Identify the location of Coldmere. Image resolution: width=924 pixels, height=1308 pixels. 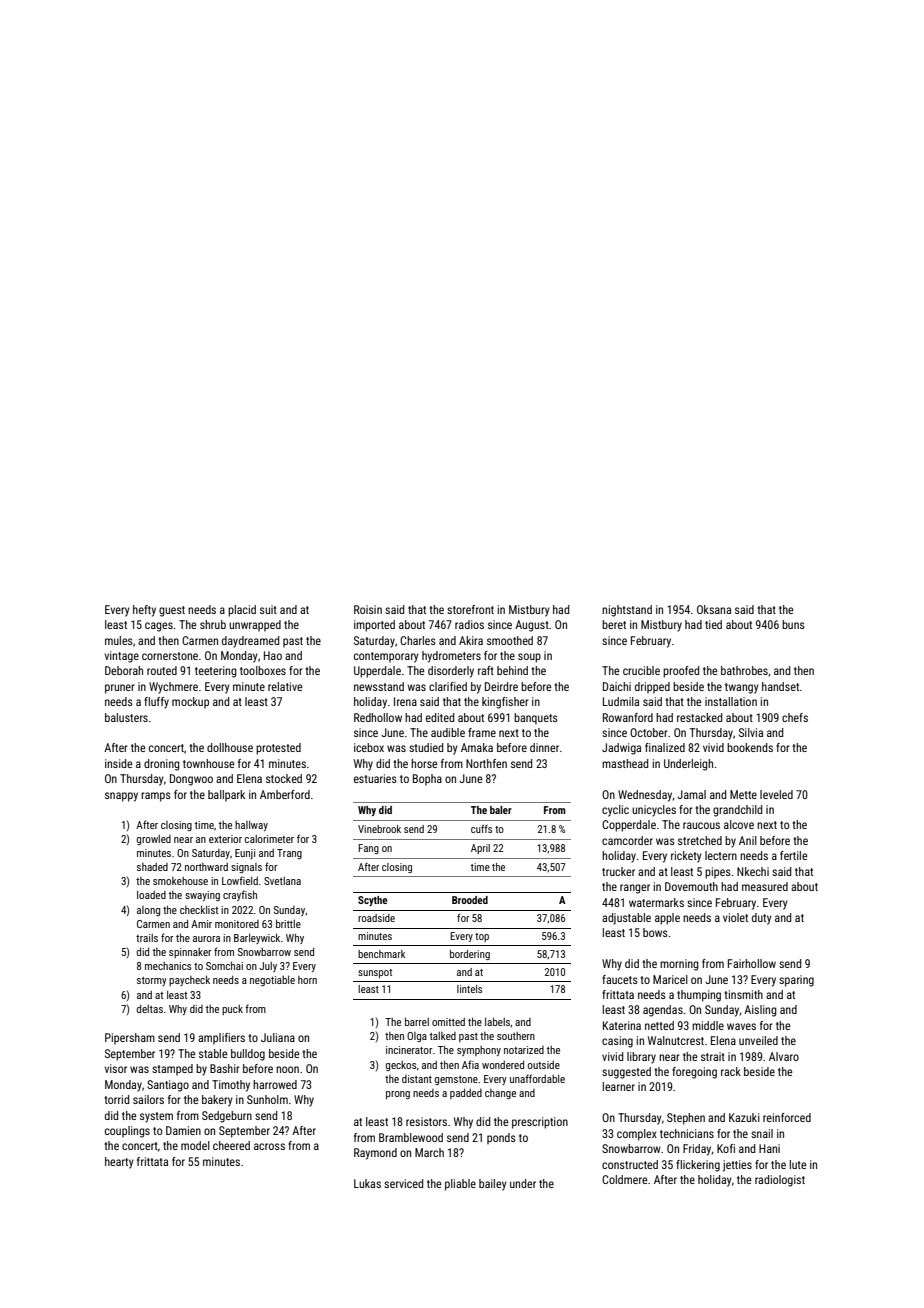
(624, 1179).
